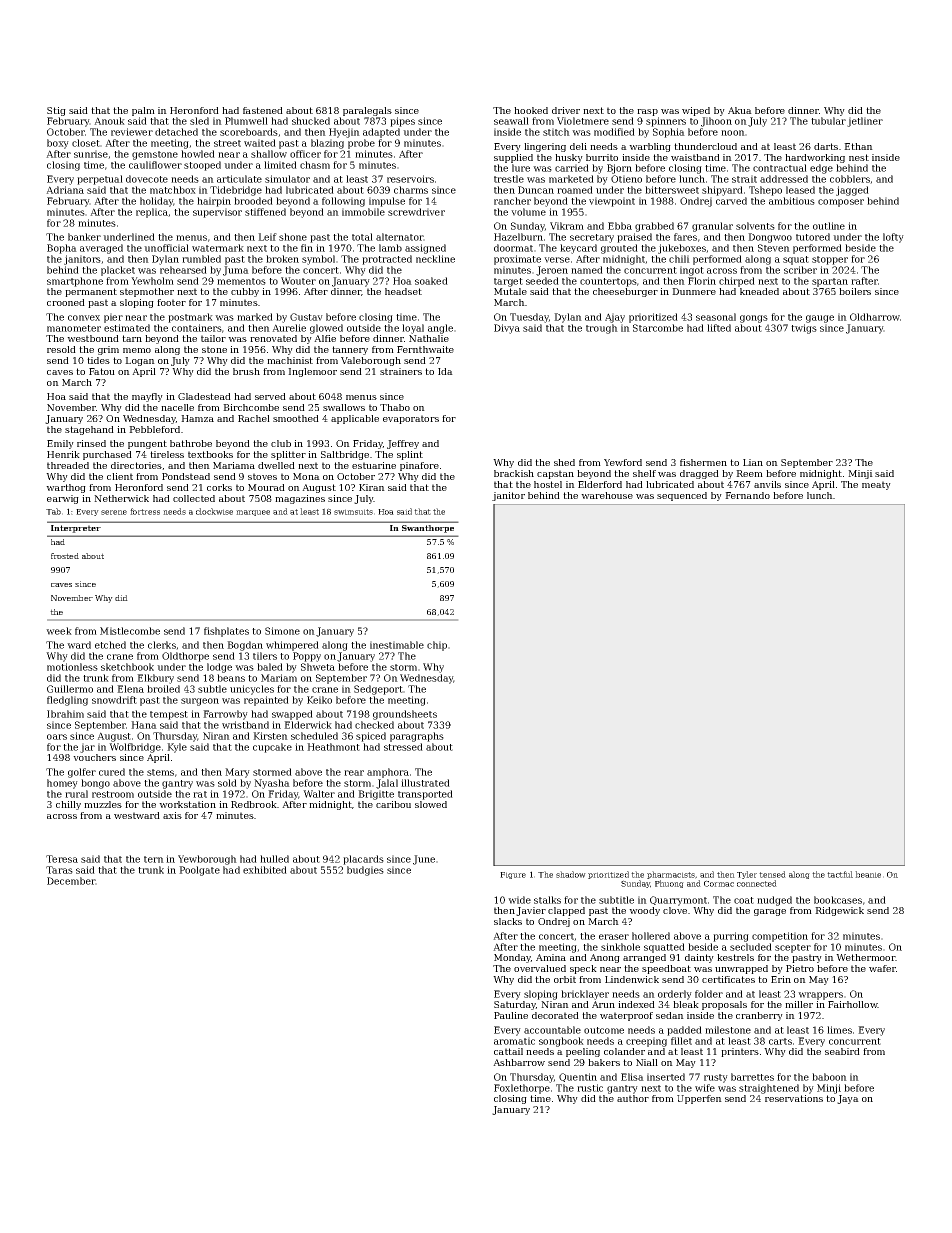 The image size is (952, 1233). Describe the element at coordinates (265, 870) in the page. I see `exhibited` at that location.
